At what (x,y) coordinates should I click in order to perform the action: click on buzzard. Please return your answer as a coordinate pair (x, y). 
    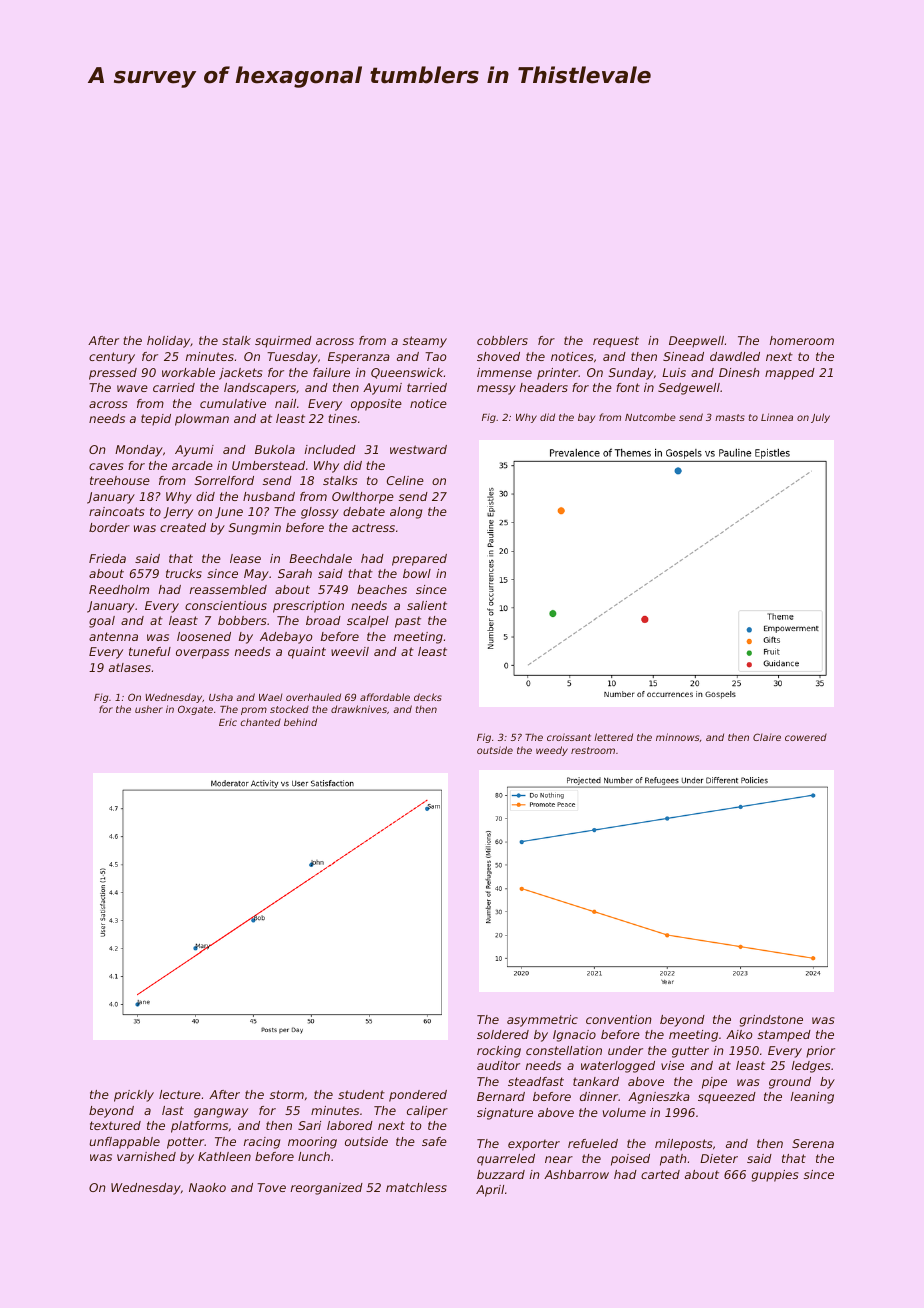
    Looking at the image, I should click on (501, 1174).
